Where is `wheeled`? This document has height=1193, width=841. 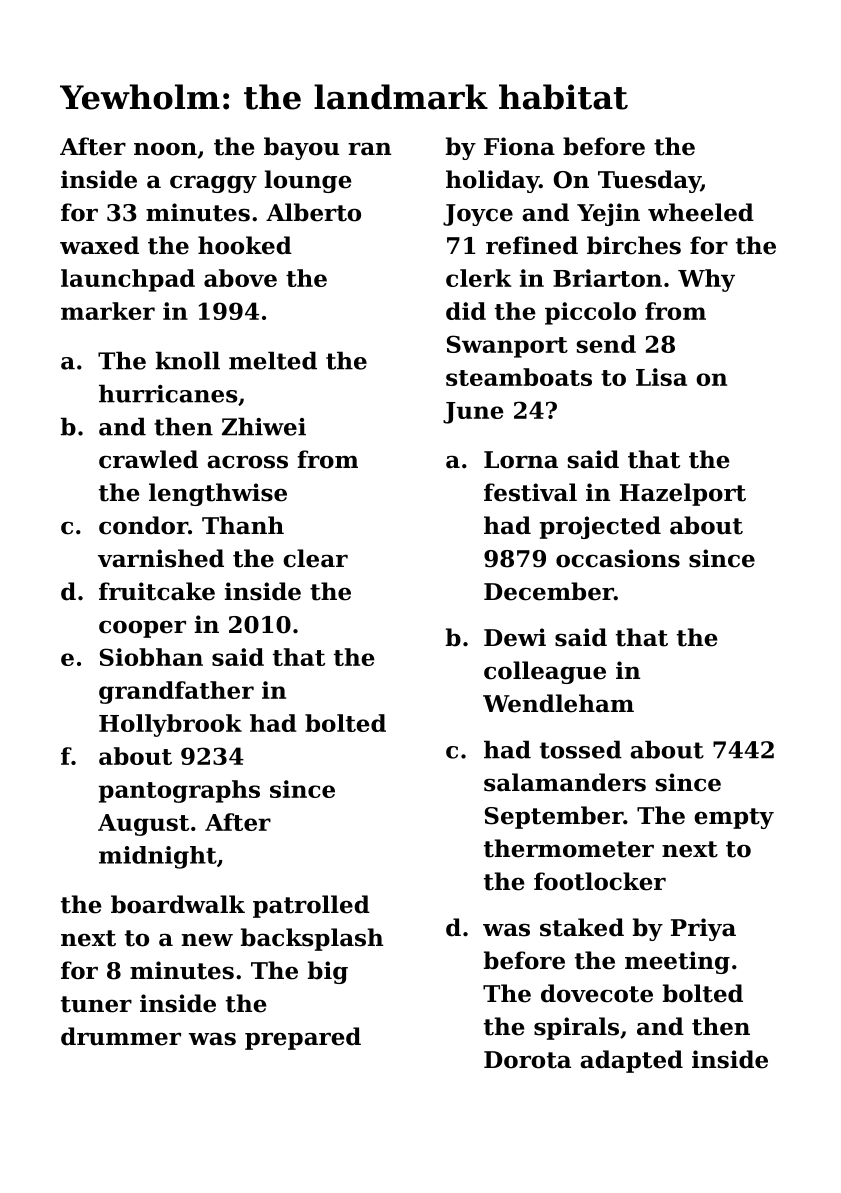
wheeled is located at coordinates (701, 212).
